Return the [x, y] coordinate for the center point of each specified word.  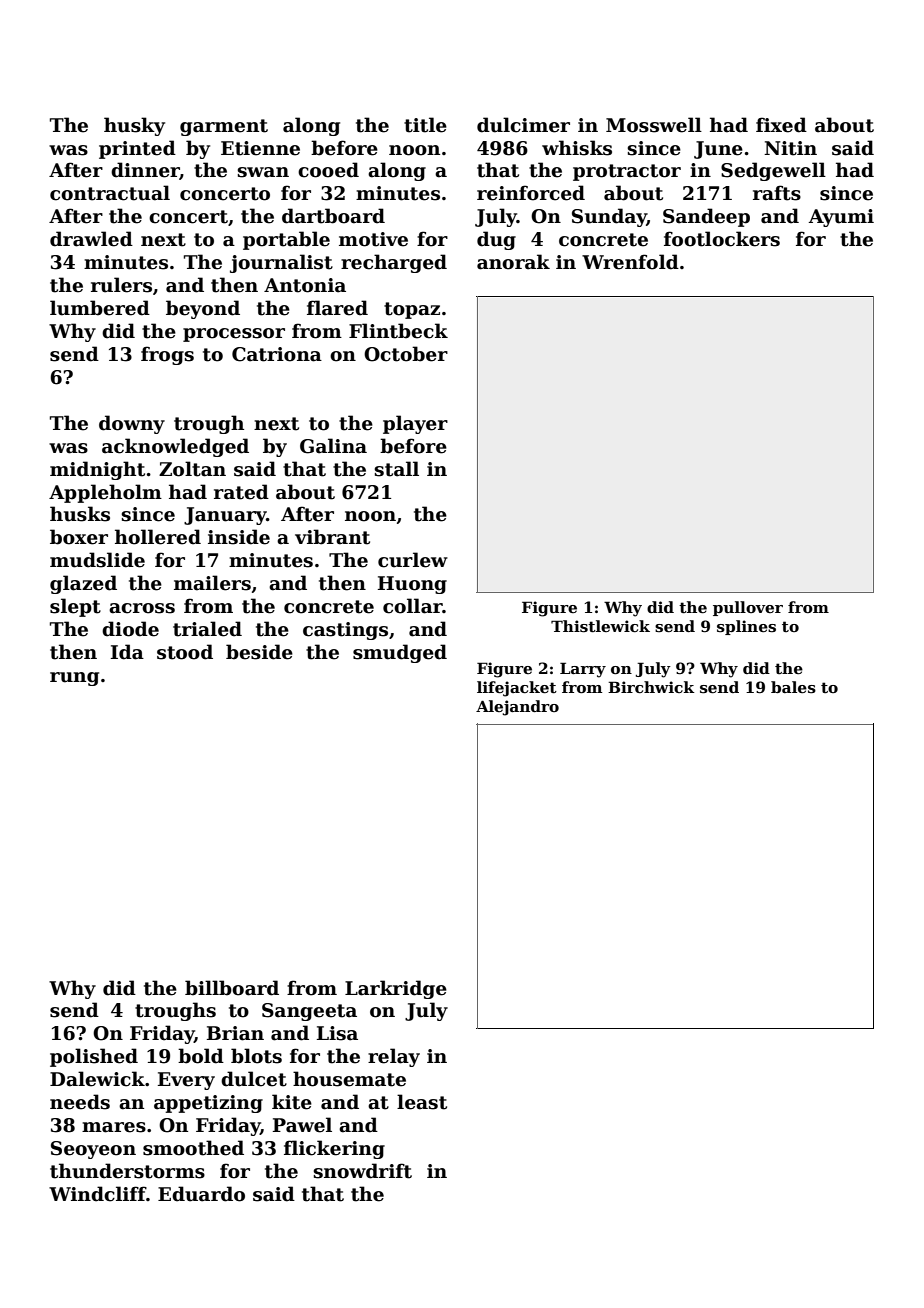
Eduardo [201, 1194]
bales [793, 687]
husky [134, 126]
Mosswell [654, 125]
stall [396, 469]
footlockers [722, 239]
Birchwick [651, 687]
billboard [232, 988]
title [425, 125]
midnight [97, 470]
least [422, 1102]
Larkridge [396, 989]
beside [259, 652]
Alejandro [517, 708]
